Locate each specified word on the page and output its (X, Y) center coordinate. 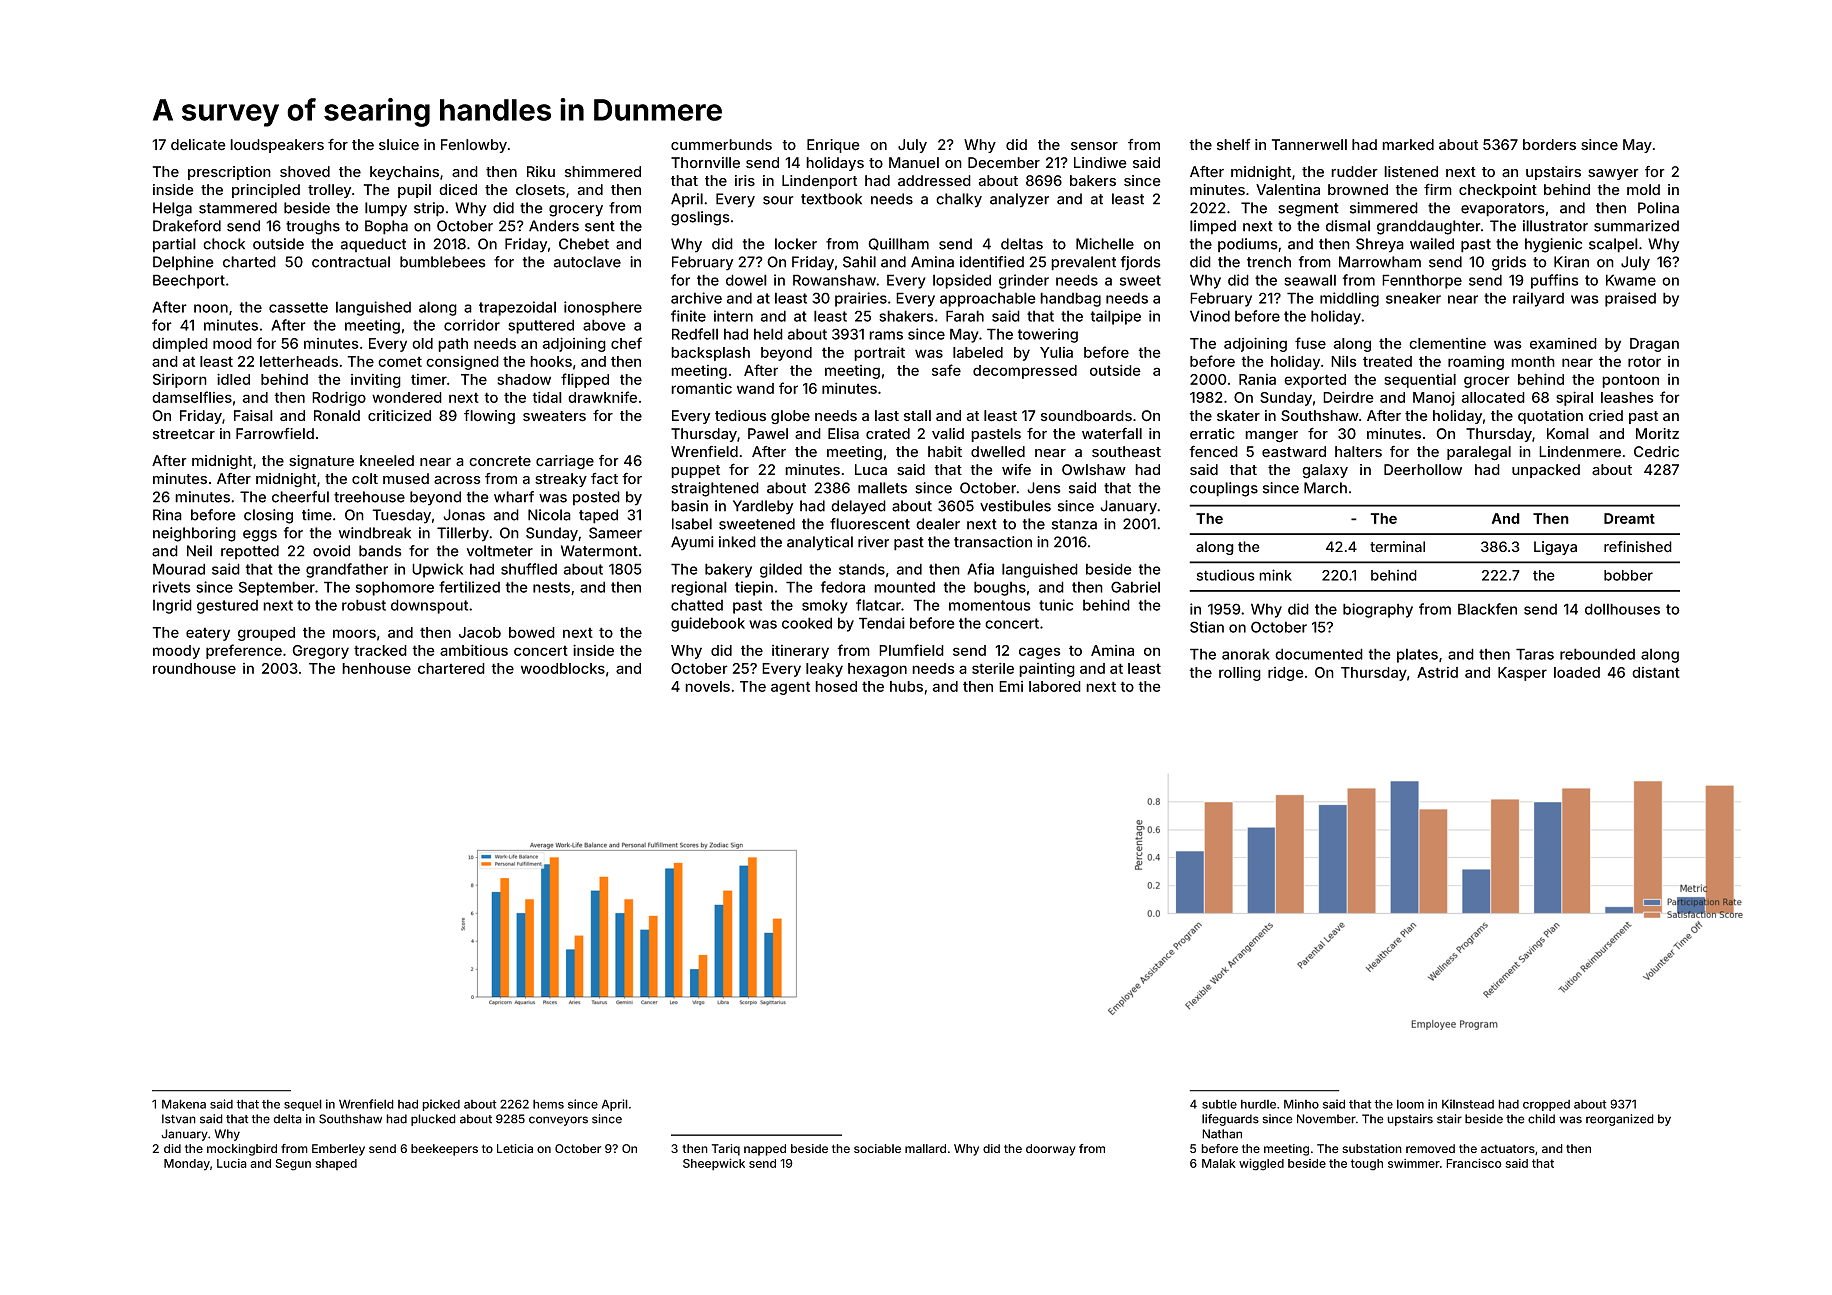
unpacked (1546, 471)
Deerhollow (1423, 470)
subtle (1219, 1104)
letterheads (299, 361)
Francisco (1474, 1163)
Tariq (726, 1150)
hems (548, 1104)
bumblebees (442, 262)
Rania (1257, 379)
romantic (701, 388)
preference (244, 651)
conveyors (558, 1121)
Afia (980, 569)
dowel (746, 280)
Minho (1301, 1104)
